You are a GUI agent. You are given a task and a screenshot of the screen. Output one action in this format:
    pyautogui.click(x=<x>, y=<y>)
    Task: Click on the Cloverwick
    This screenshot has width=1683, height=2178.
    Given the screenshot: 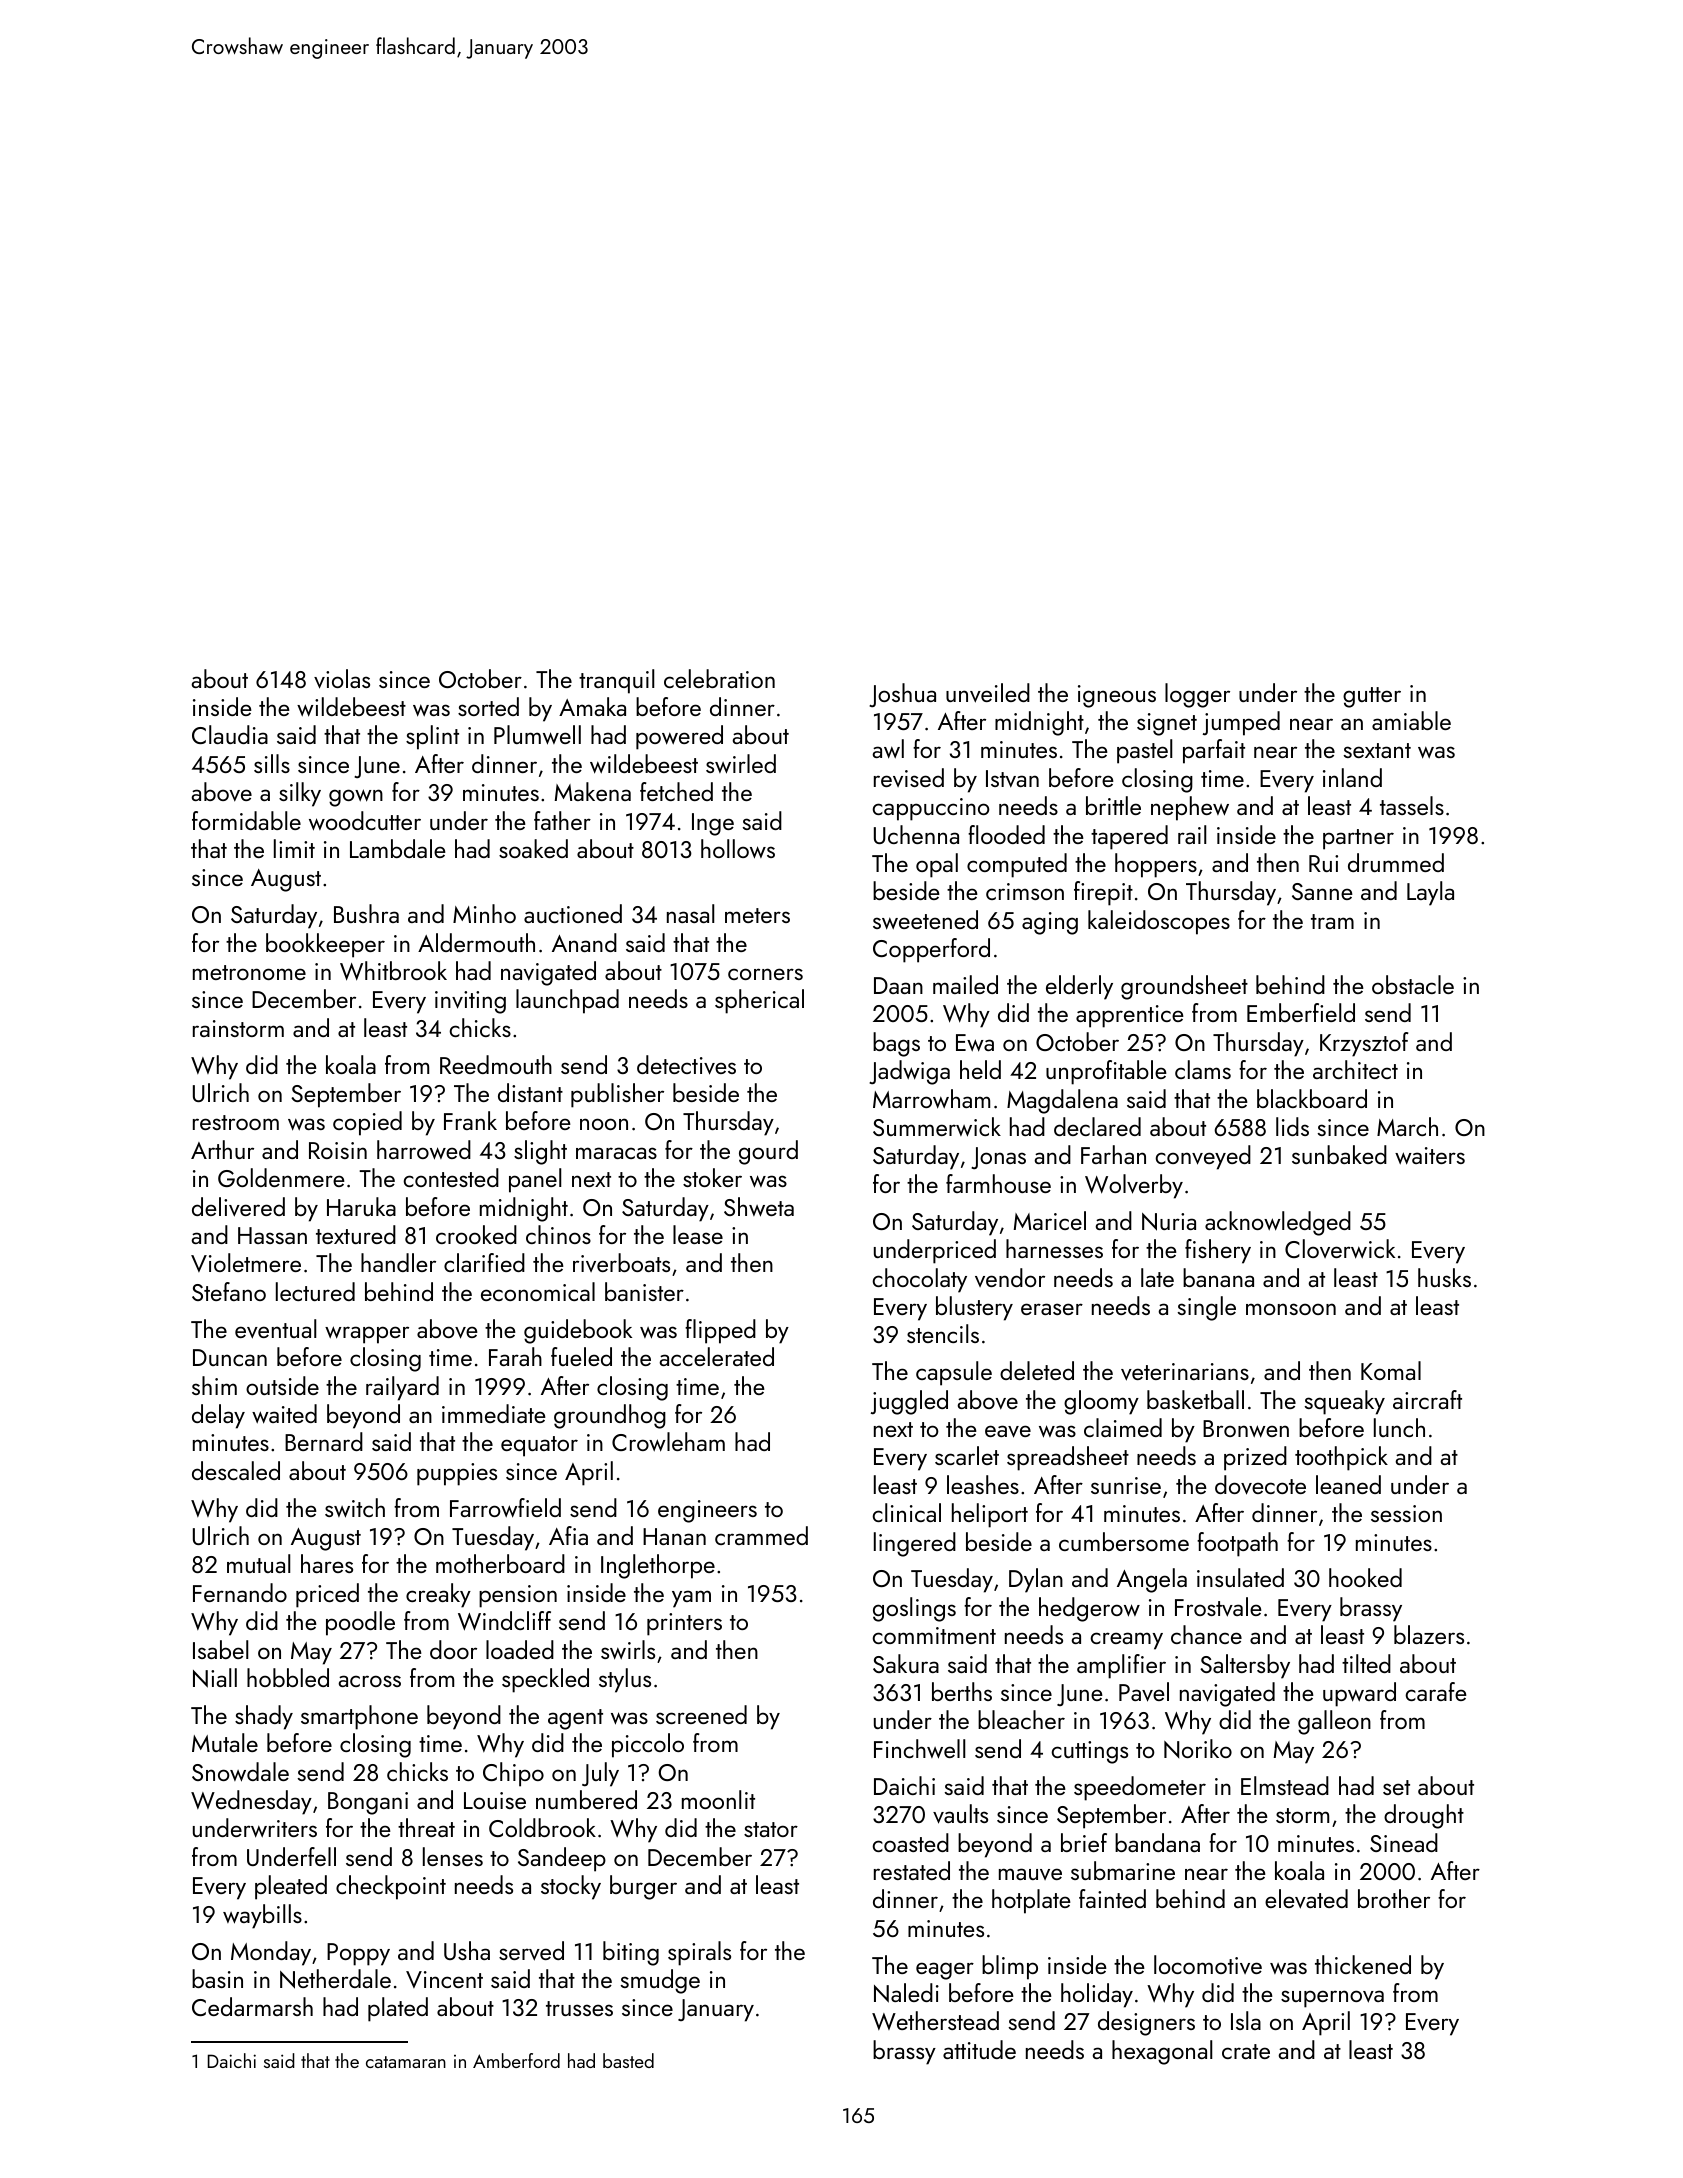 What is the action you would take?
    pyautogui.click(x=1340, y=1249)
